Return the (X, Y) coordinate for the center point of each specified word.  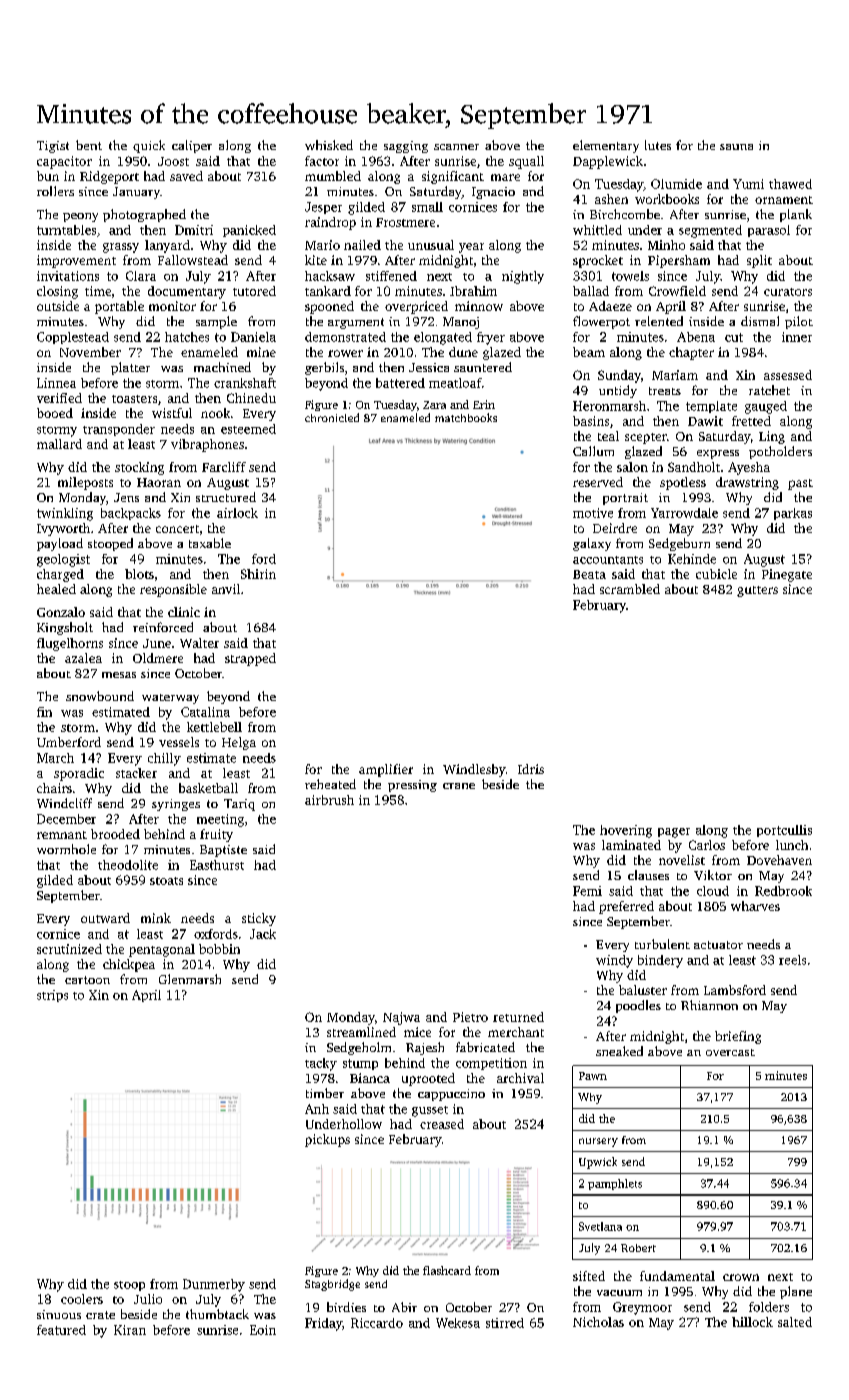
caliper (192, 146)
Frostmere (405, 222)
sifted (589, 1276)
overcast (730, 1052)
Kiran (130, 1330)
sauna (736, 147)
